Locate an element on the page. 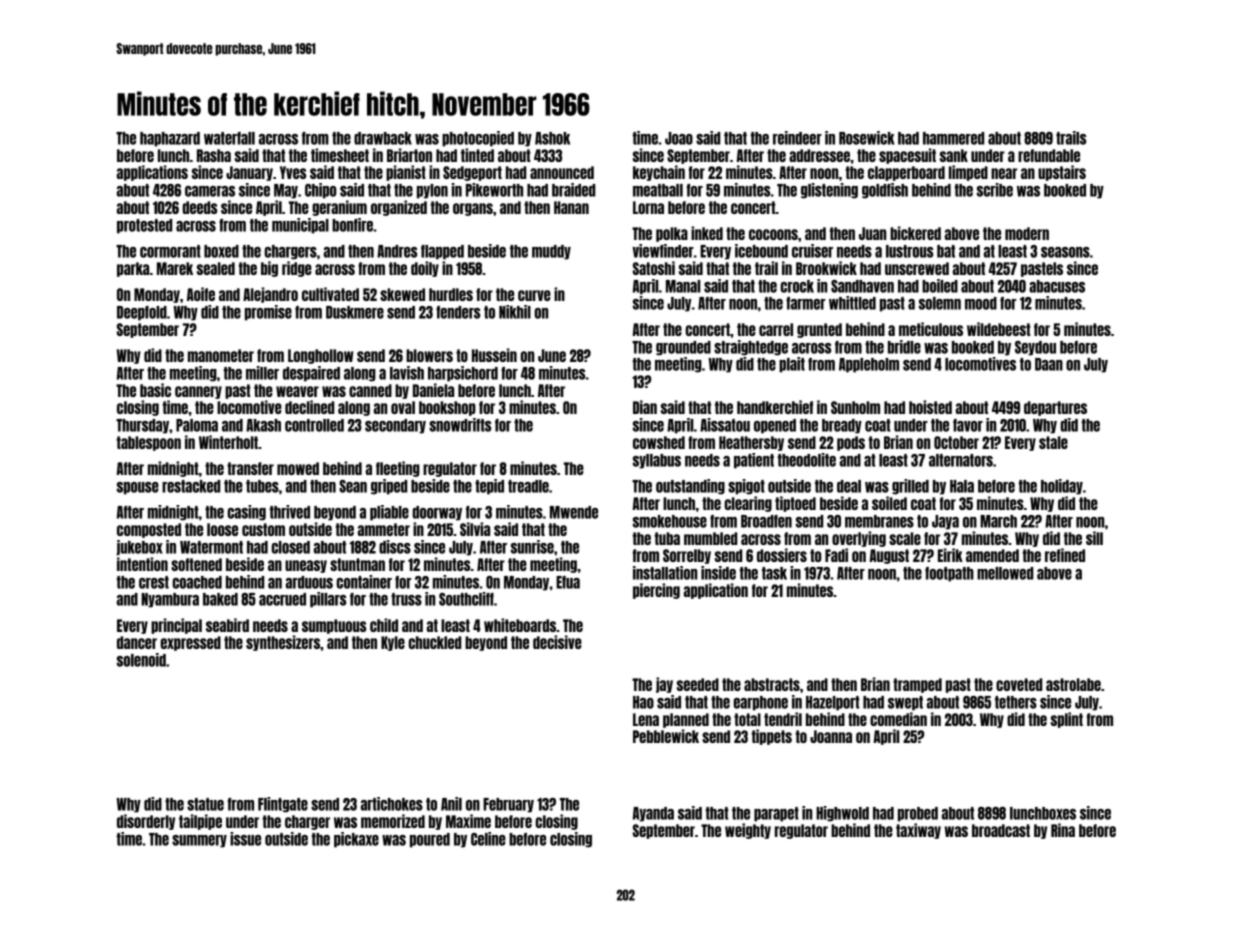  haphazard is located at coordinates (170, 139).
